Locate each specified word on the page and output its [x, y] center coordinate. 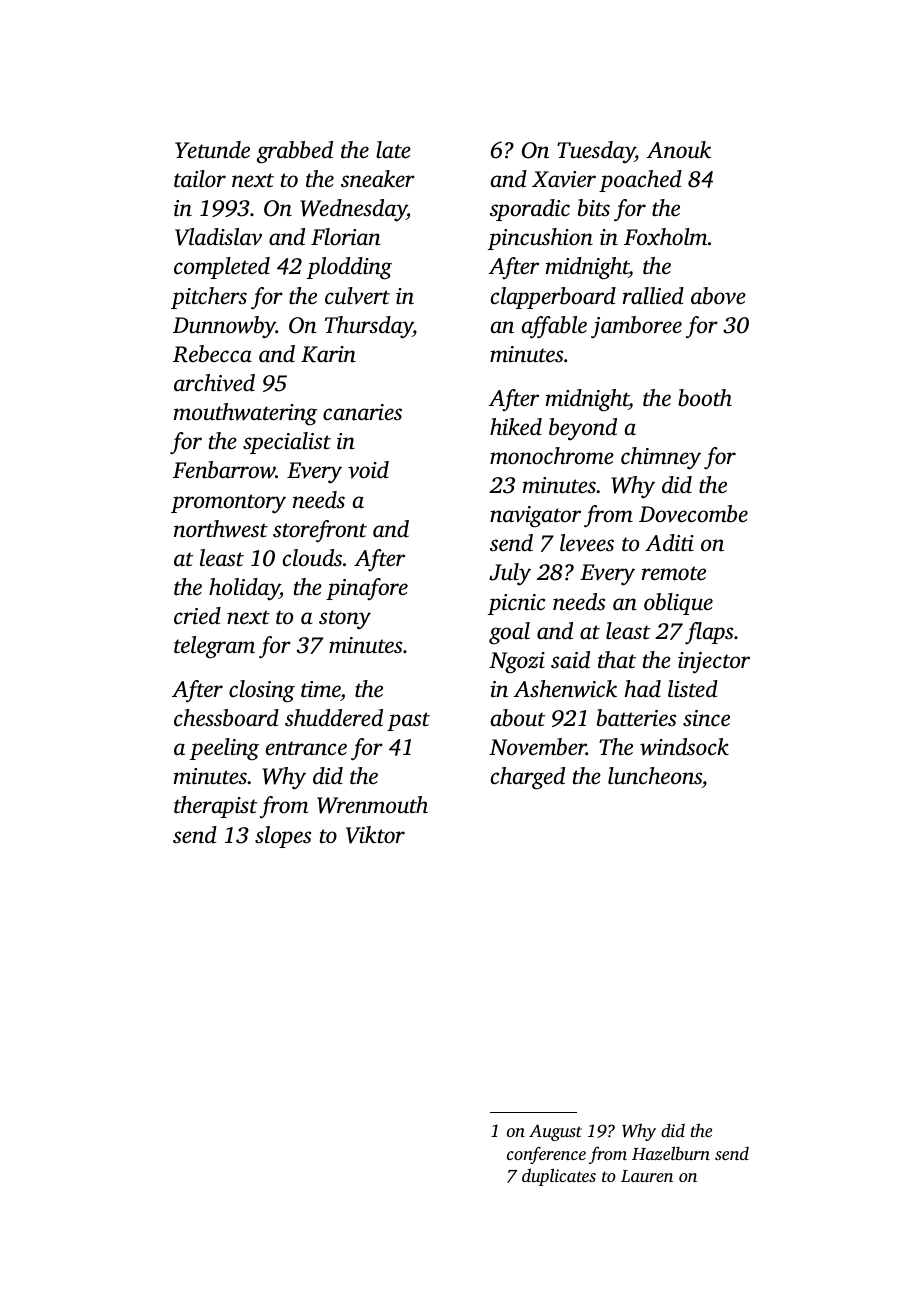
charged [528, 778]
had [643, 689]
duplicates [559, 1177]
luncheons [655, 777]
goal [509, 633]
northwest [221, 529]
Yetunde [212, 150]
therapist [215, 807]
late [393, 150]
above [718, 296]
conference [546, 1155]
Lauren [647, 1176]
